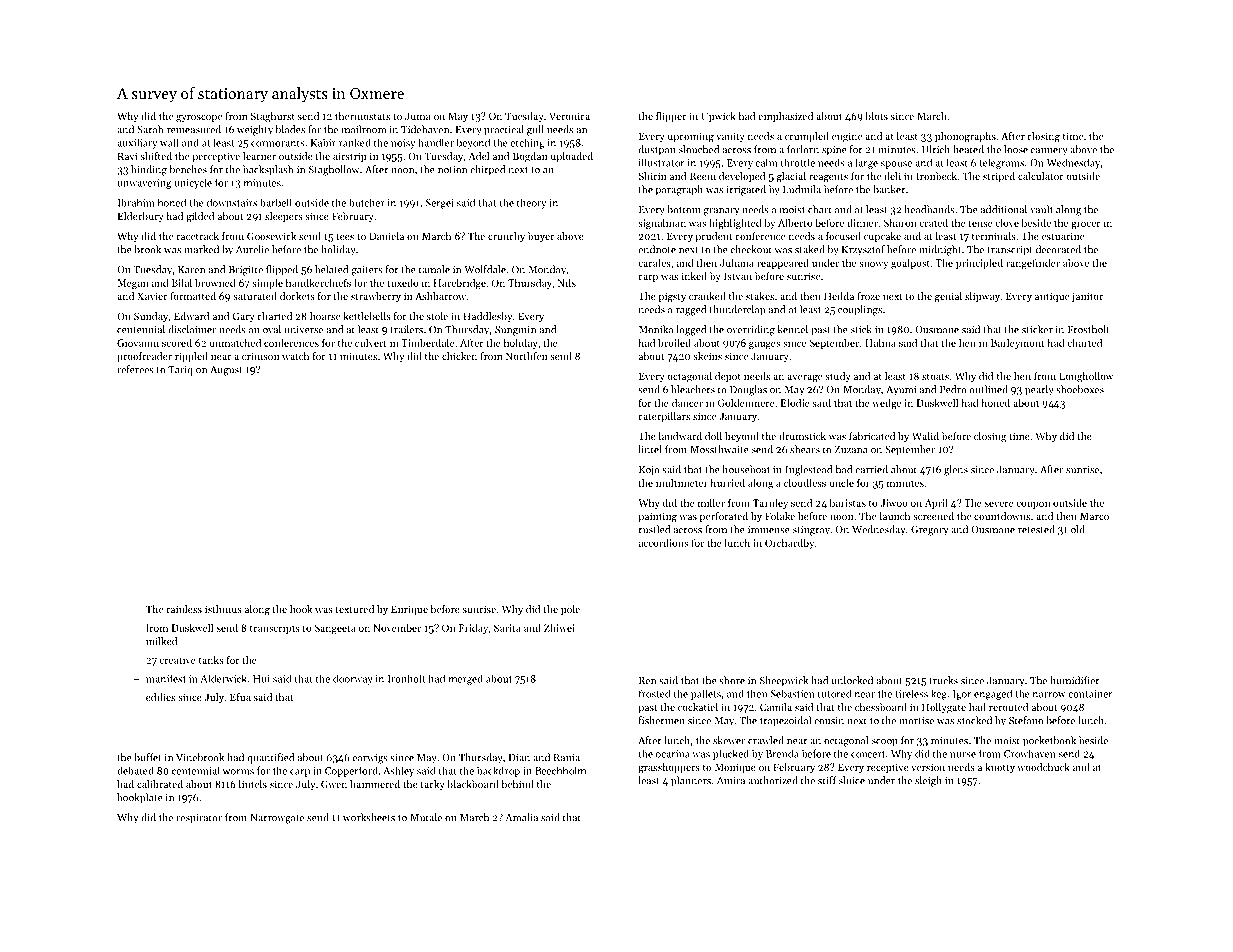 Image resolution: width=1233 pixels, height=952 pixels. I want to click on cannery, so click(1049, 152).
